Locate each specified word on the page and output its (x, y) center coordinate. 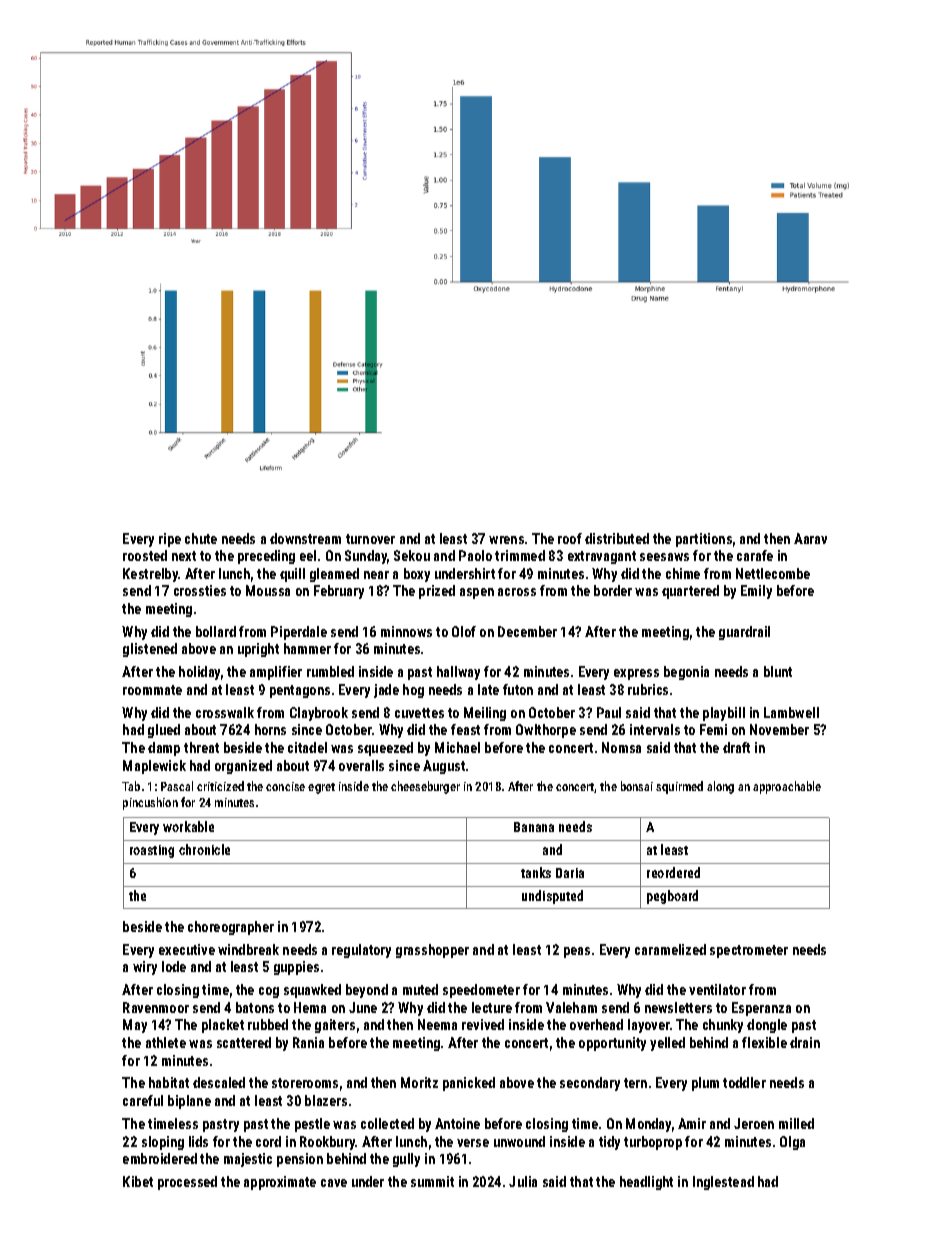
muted (420, 989)
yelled (667, 1044)
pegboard (672, 897)
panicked (469, 1084)
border (613, 590)
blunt (778, 671)
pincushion (150, 803)
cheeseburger (425, 787)
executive (187, 949)
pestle (312, 1125)
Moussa (268, 590)
